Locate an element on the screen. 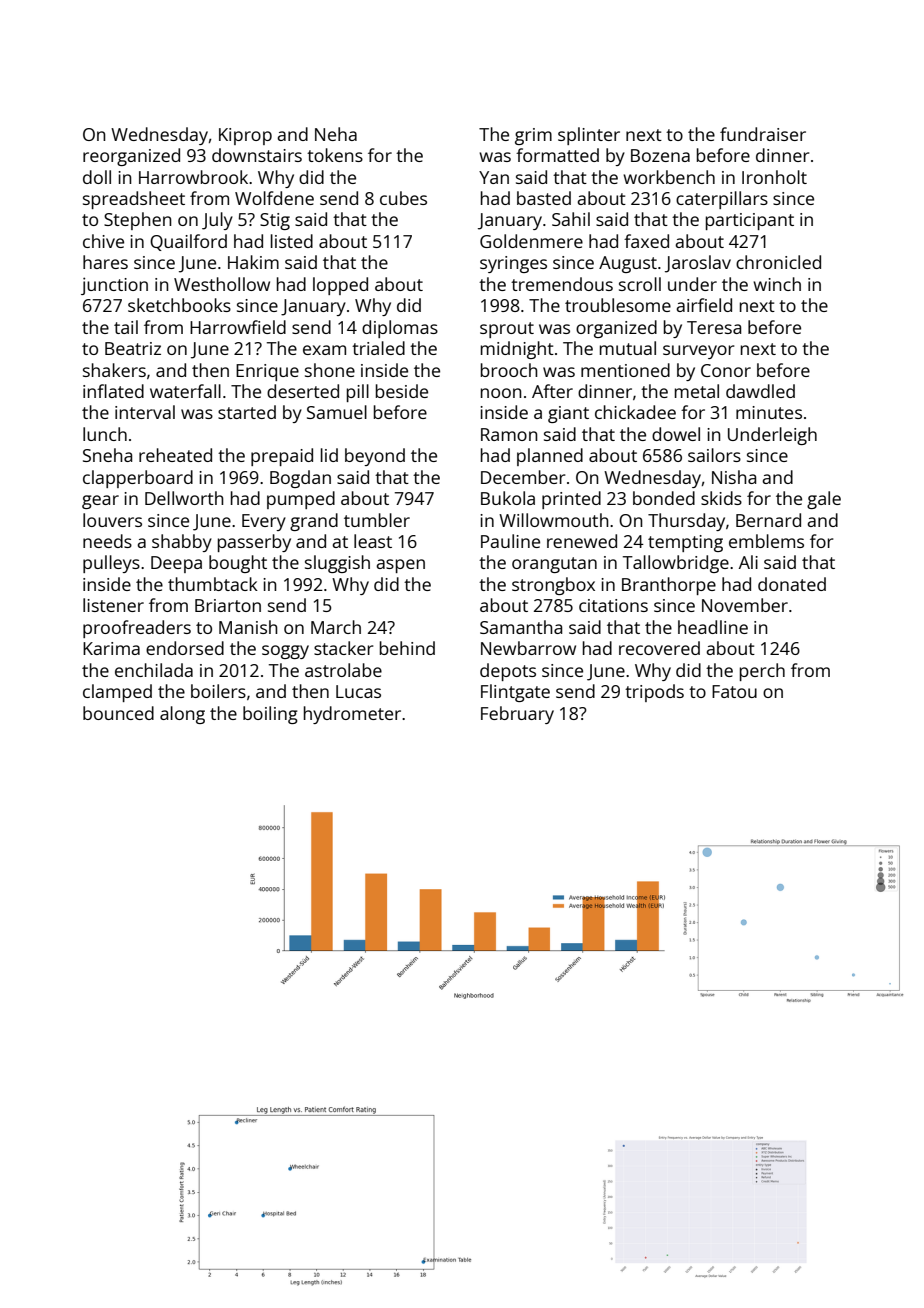  basted is located at coordinates (544, 198).
